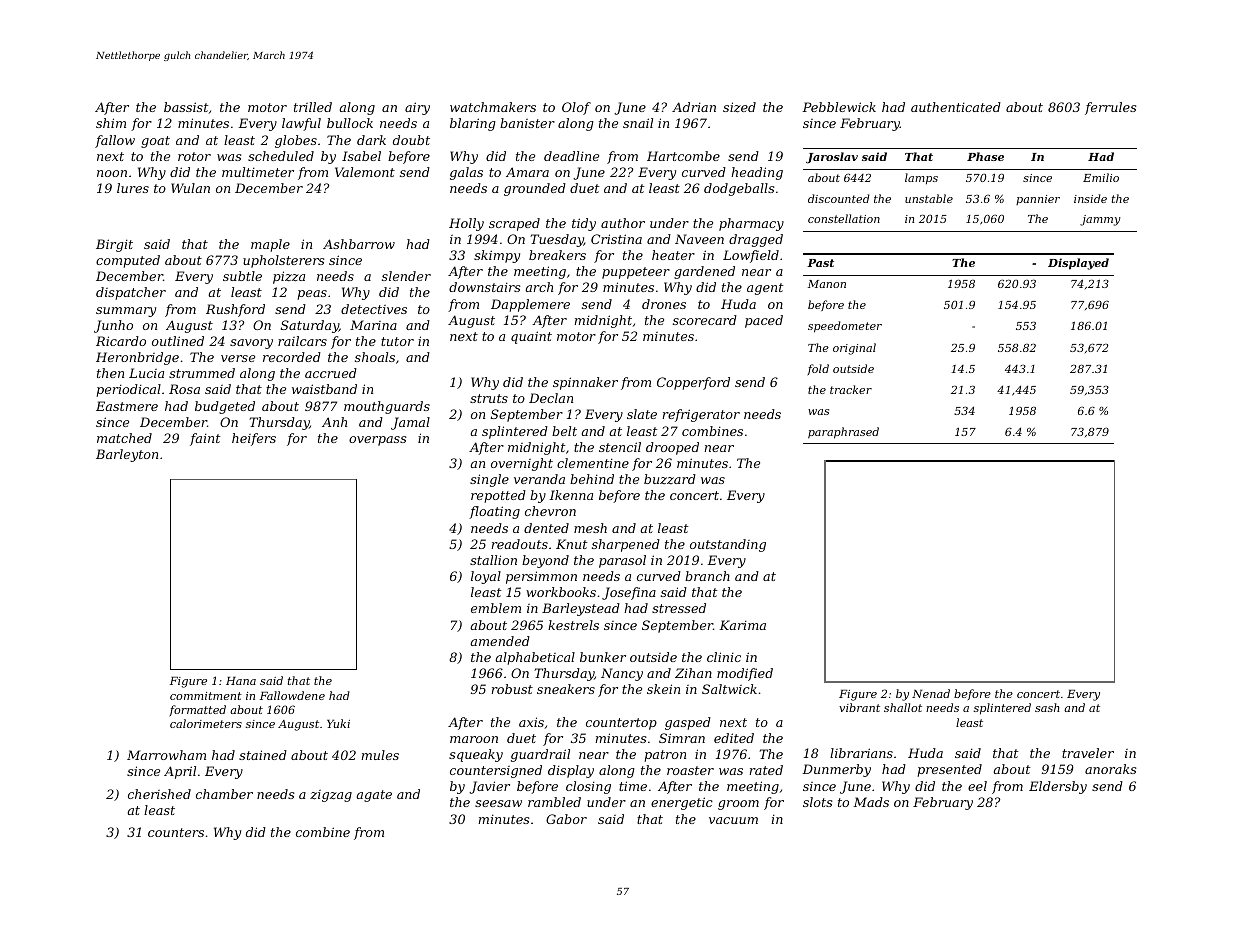 This screenshot has height=952, width=1233. Describe the element at coordinates (313, 107) in the screenshot. I see `trilled` at that location.
